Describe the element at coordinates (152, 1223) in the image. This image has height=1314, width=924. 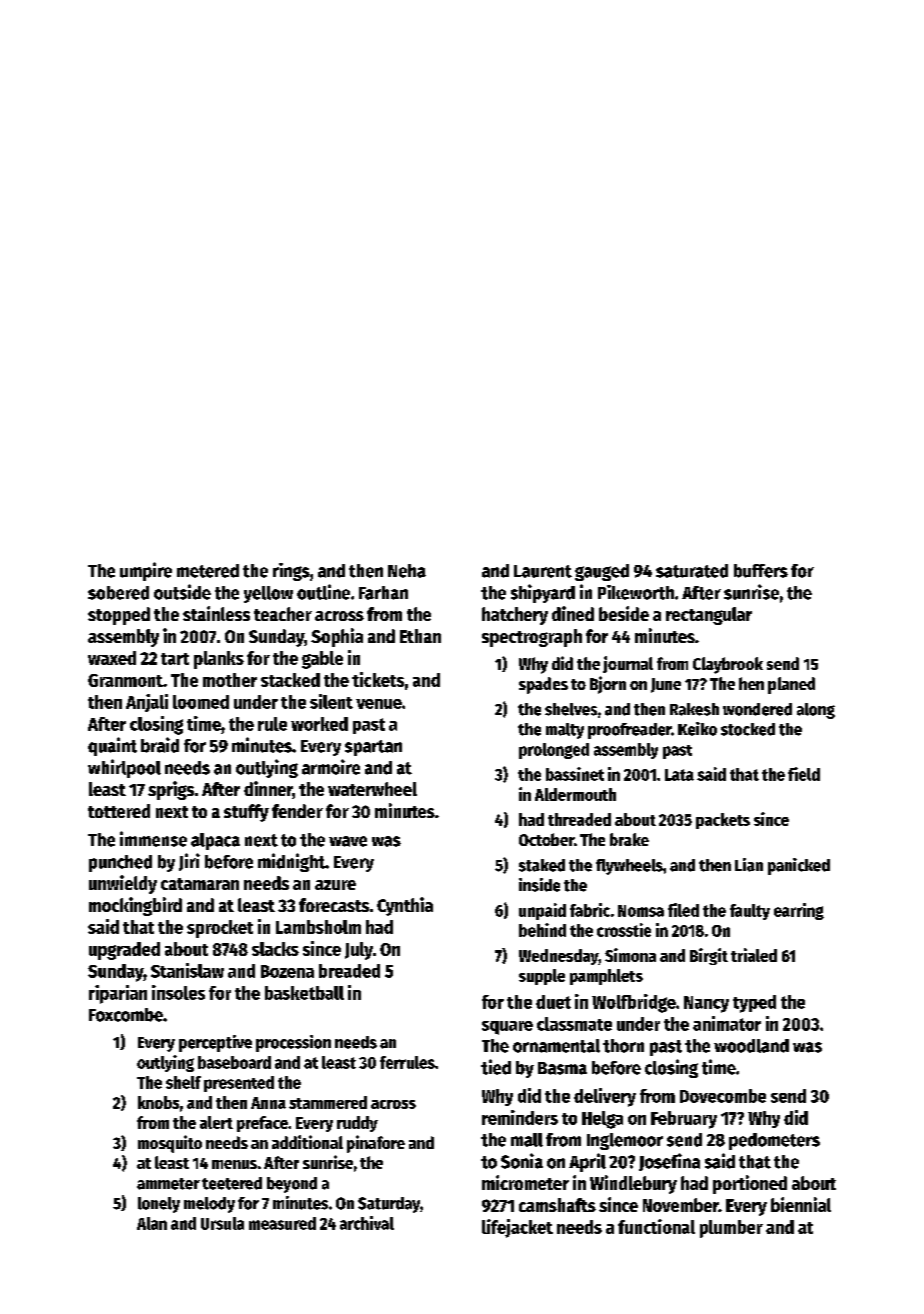
I see `Alan` at that location.
